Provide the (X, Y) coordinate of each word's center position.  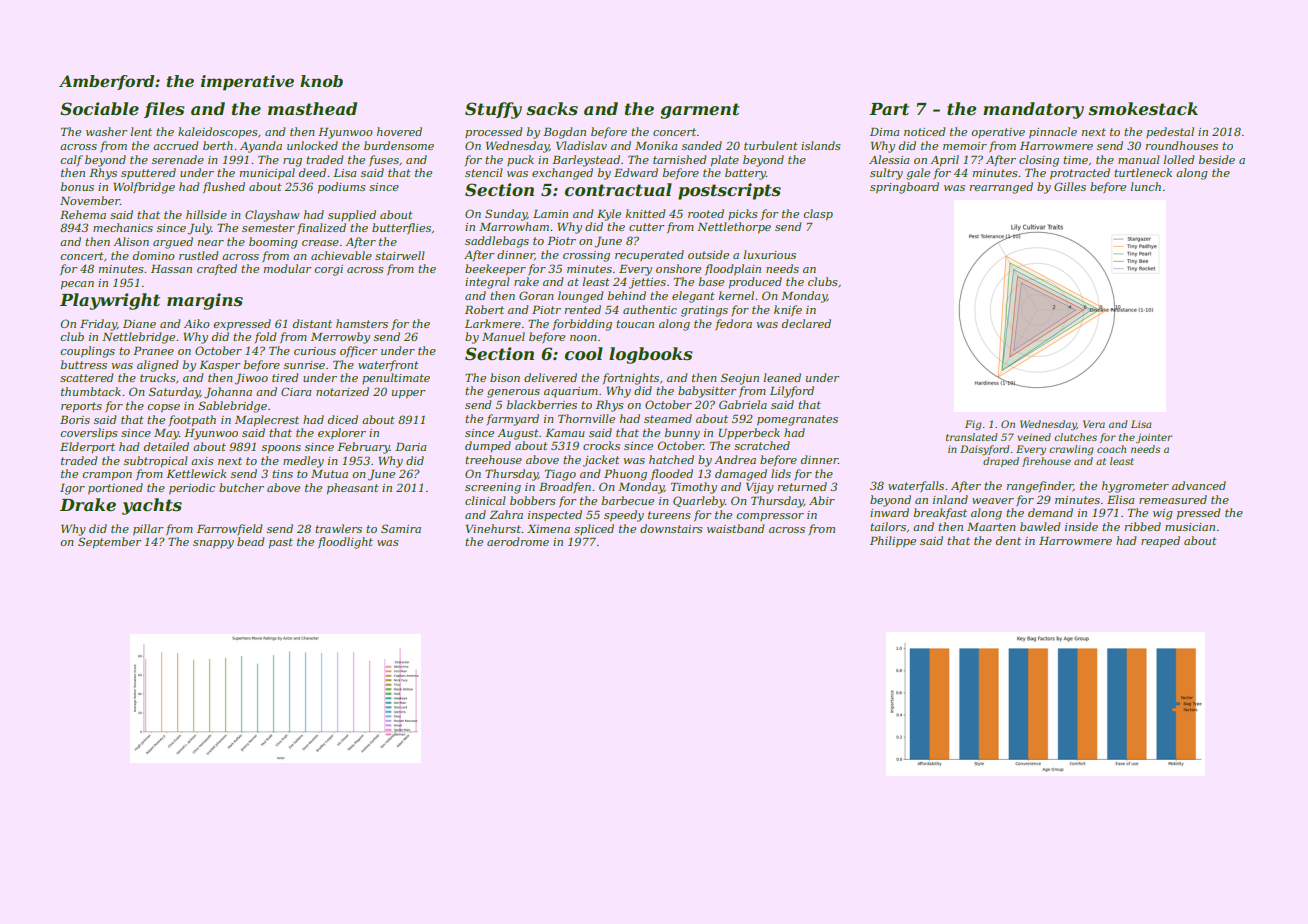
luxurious (770, 254)
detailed (166, 446)
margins (205, 301)
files (164, 110)
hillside (206, 214)
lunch (1146, 186)
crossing (586, 256)
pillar (148, 530)
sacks (552, 108)
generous (513, 393)
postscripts (729, 191)
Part (889, 109)
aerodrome (518, 541)
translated (972, 437)
